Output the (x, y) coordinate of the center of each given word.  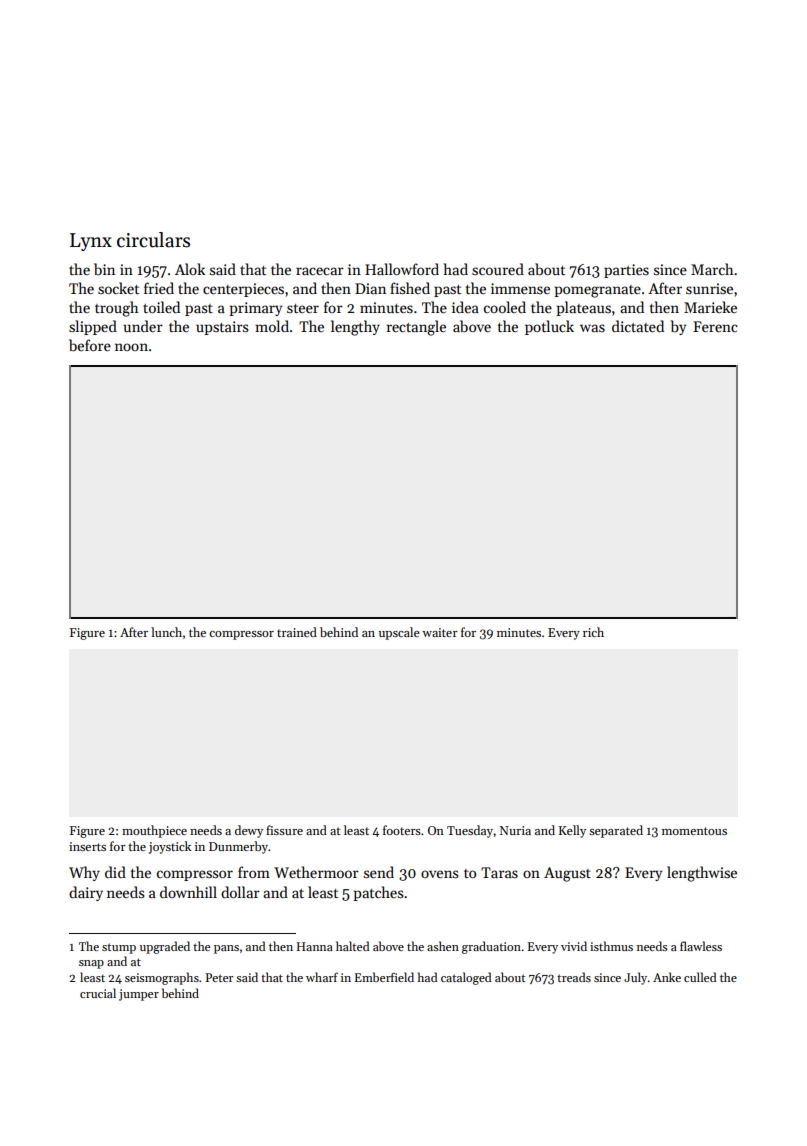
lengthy (355, 328)
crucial (98, 993)
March (712, 269)
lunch (166, 632)
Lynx (91, 242)
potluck (549, 327)
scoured (498, 269)
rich (593, 632)
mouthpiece (154, 831)
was (592, 328)
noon (131, 347)
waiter (440, 632)
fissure (284, 830)
